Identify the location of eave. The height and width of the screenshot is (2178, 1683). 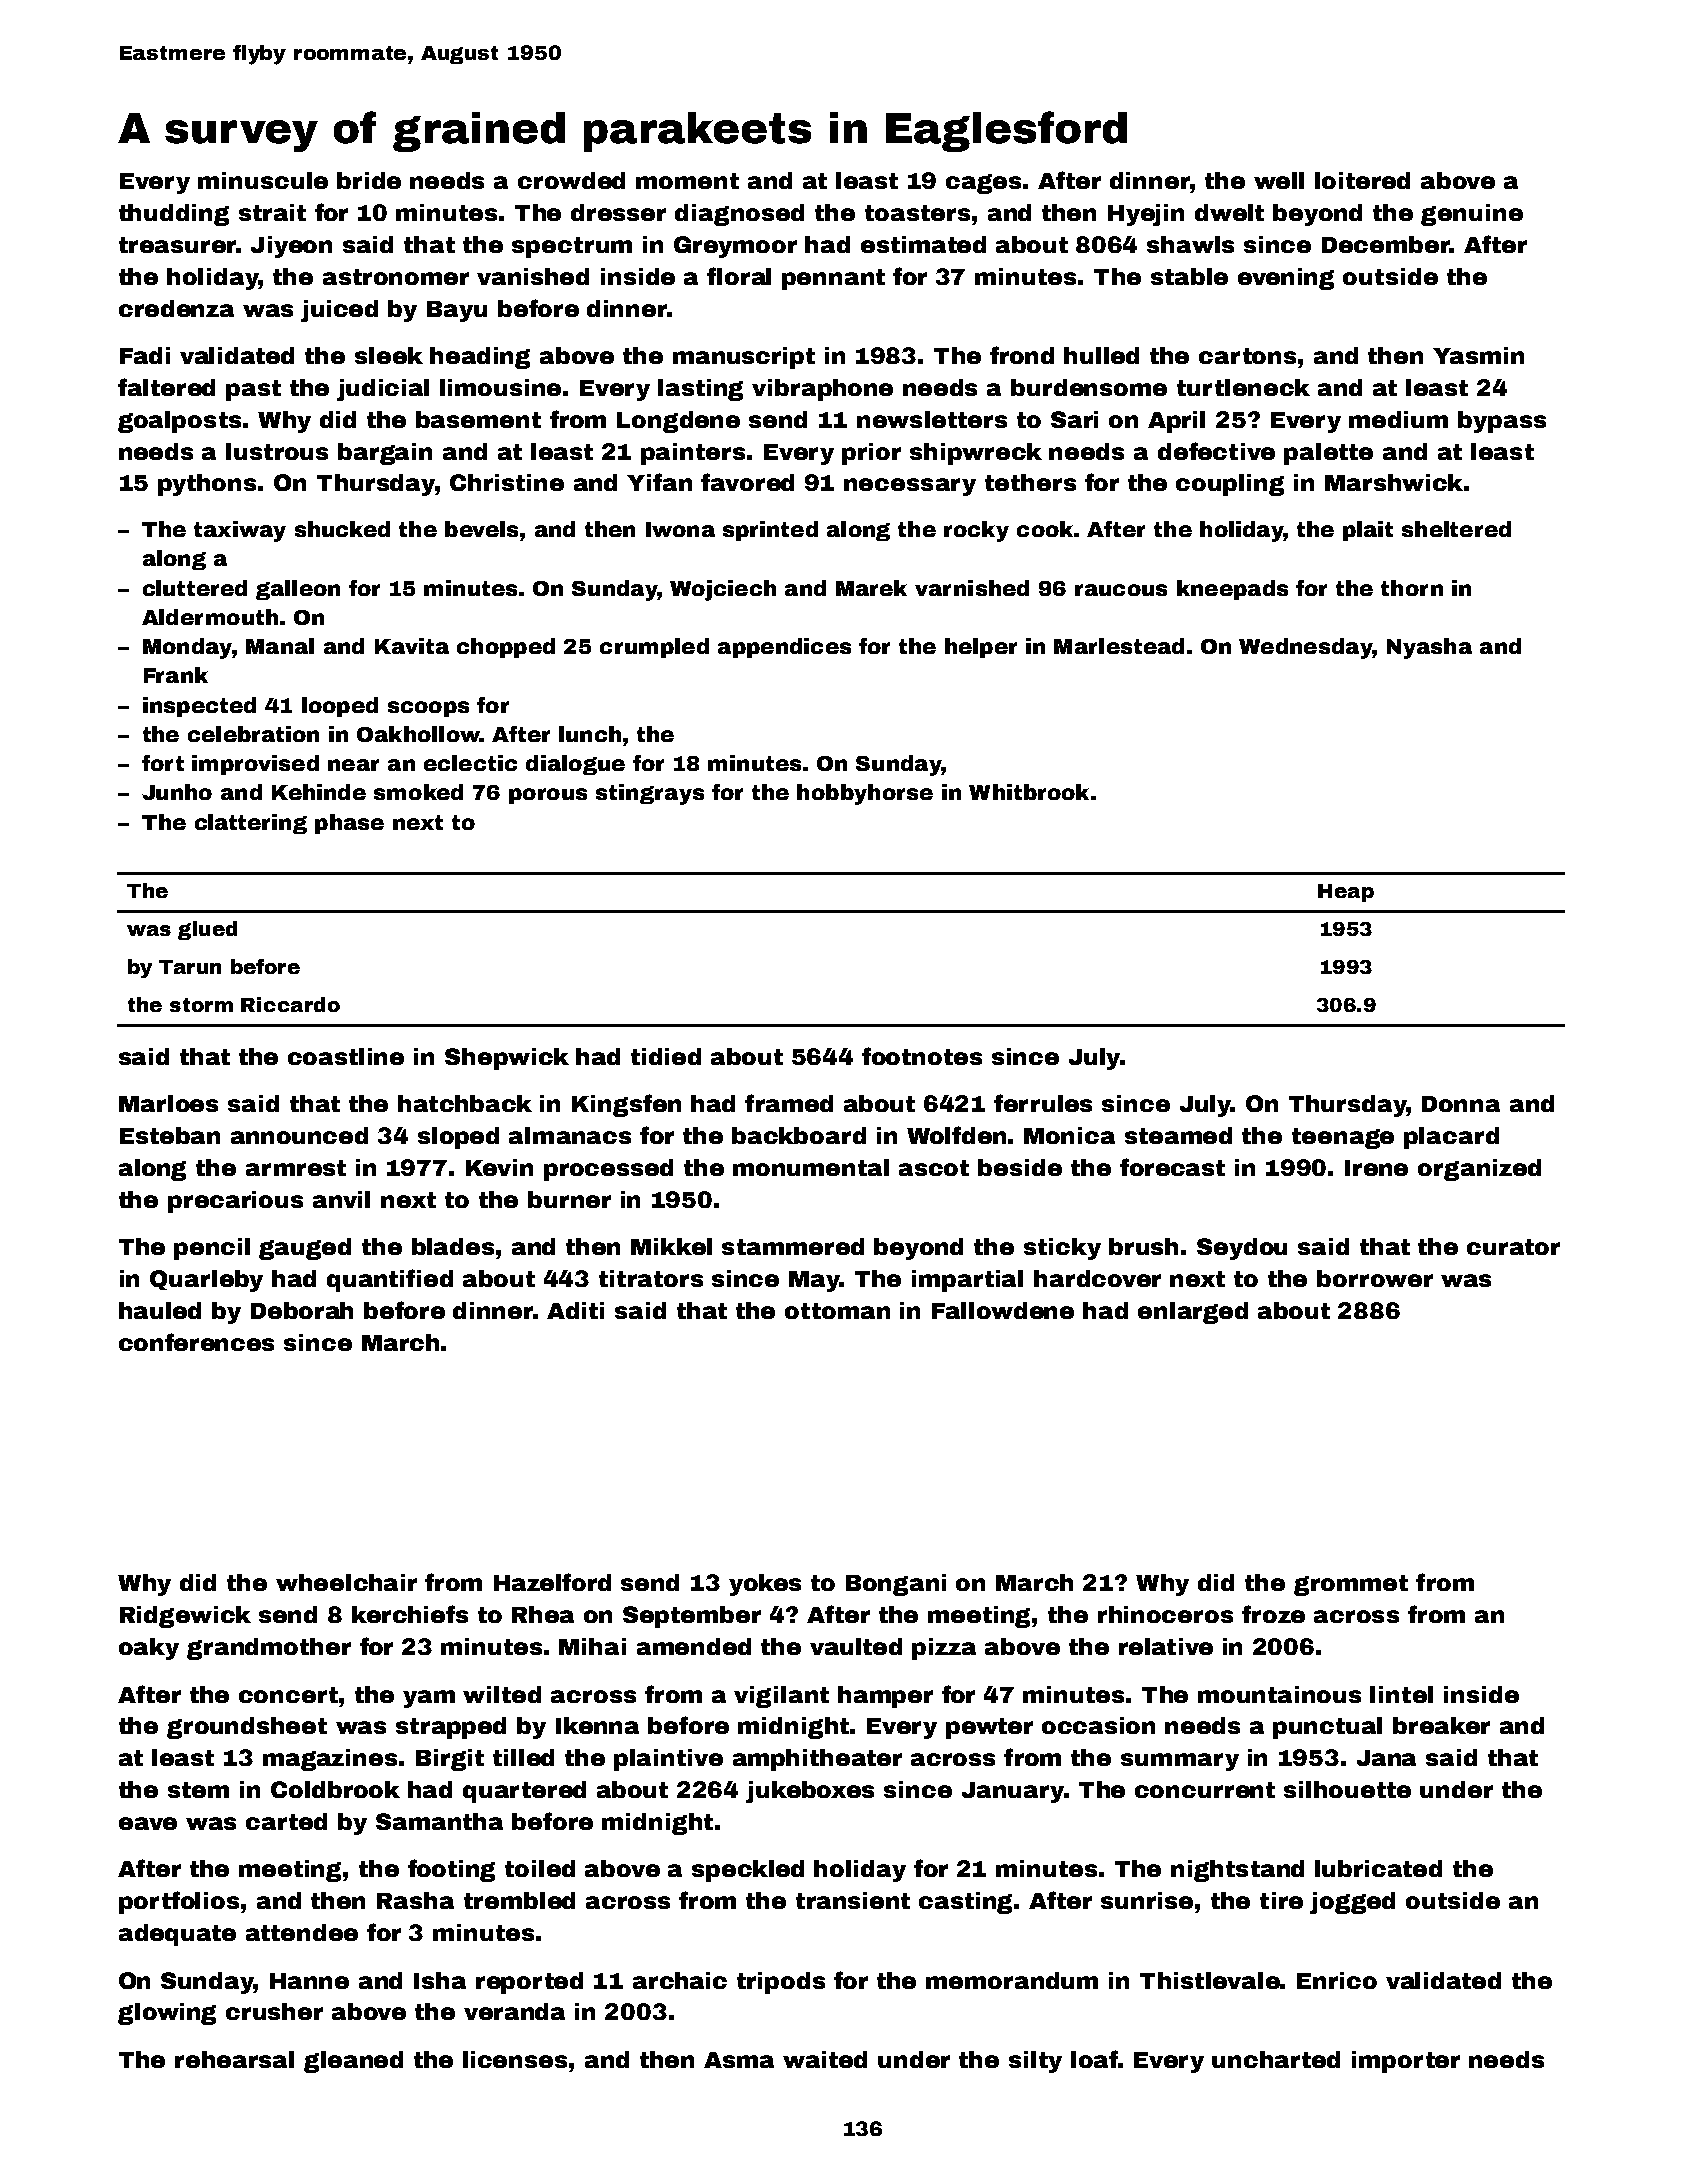
(148, 1823).
